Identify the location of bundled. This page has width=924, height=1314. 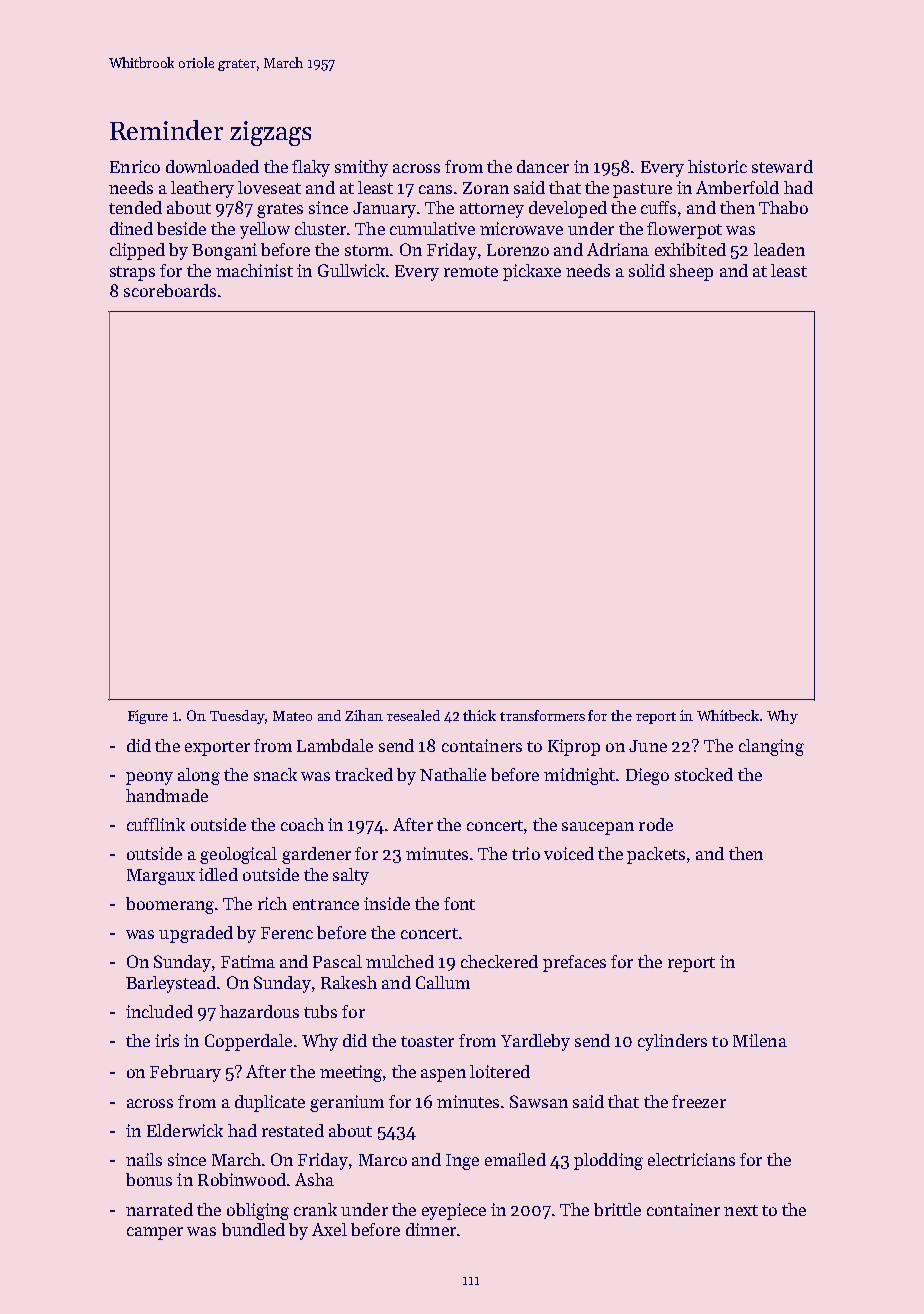
(253, 1229).
